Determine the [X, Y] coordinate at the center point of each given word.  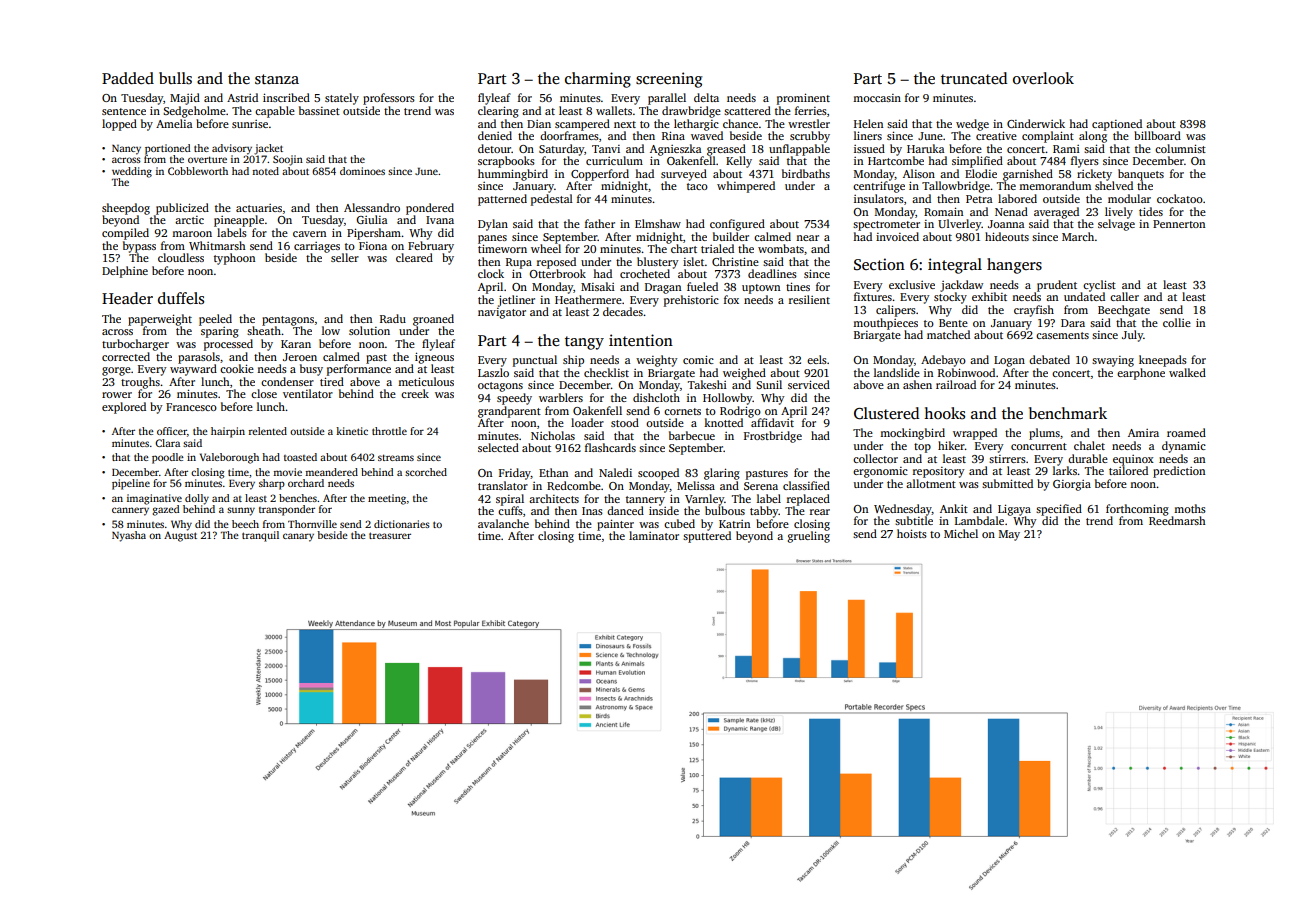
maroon [192, 234]
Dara [1073, 323]
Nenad [1011, 211]
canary [298, 537]
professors [389, 99]
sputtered [707, 537]
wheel [546, 248]
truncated [974, 78]
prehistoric [691, 301]
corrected [126, 356]
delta [706, 97]
